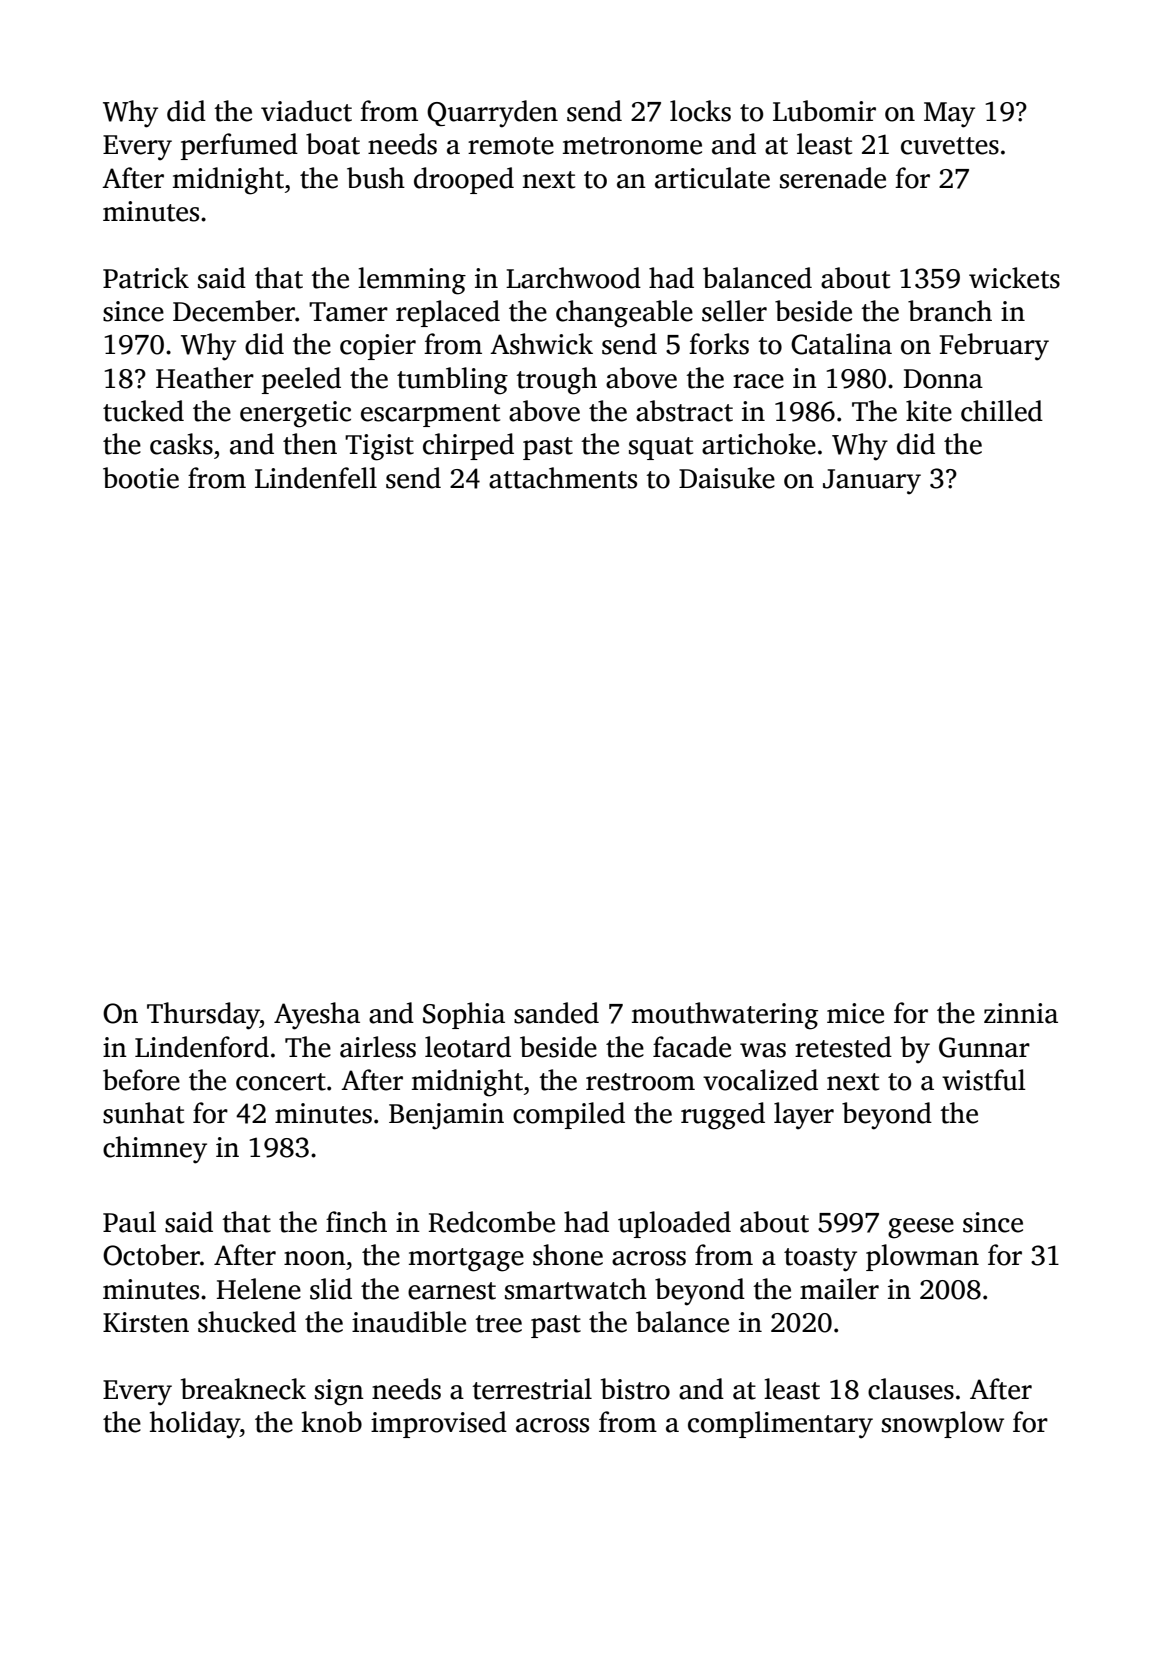 The image size is (1165, 1654). I want to click on Lindenfell, so click(316, 478).
